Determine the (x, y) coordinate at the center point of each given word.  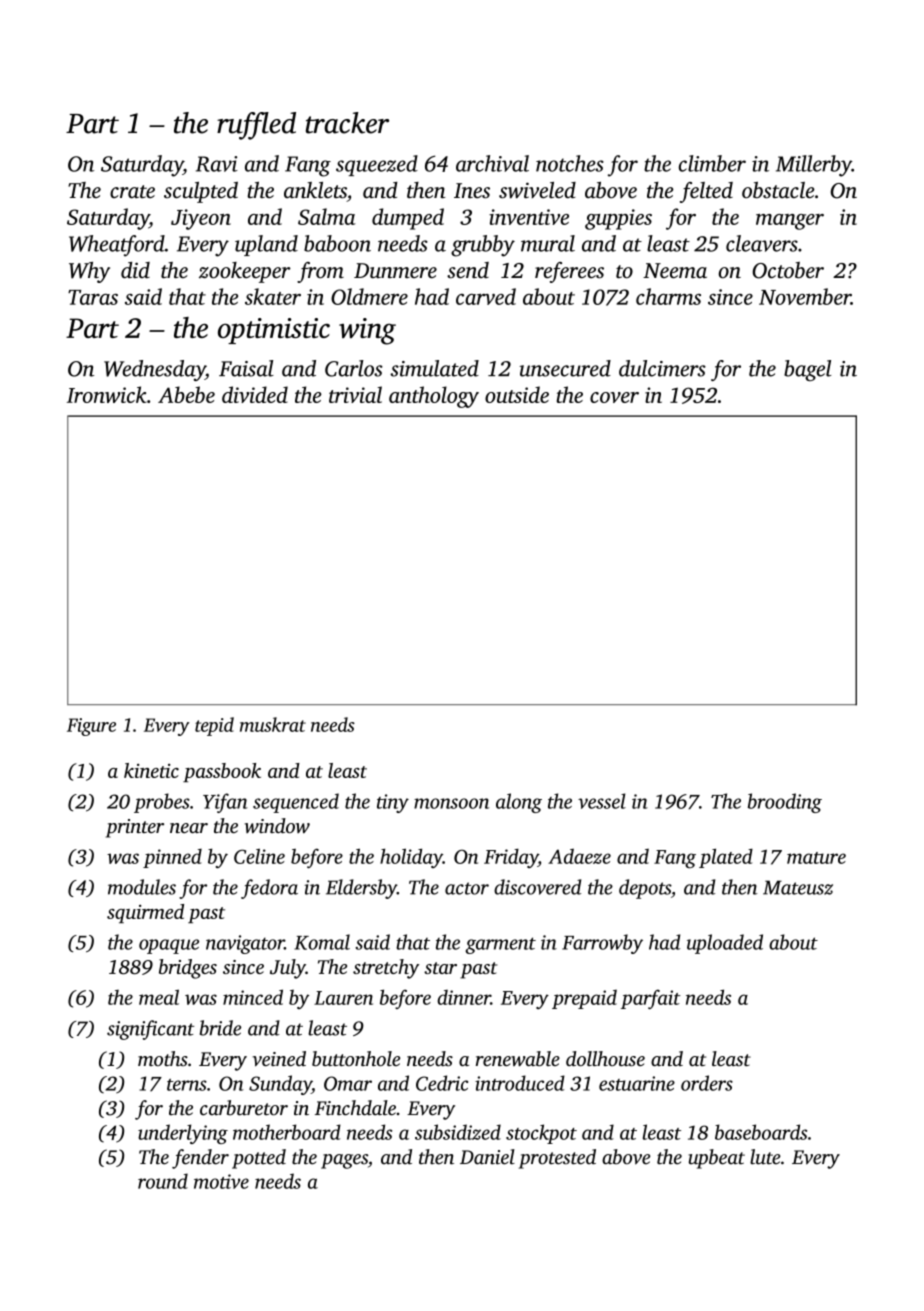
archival (492, 163)
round (163, 1181)
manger (790, 222)
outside (517, 394)
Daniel (487, 1157)
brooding (785, 803)
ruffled (256, 126)
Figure (91, 727)
